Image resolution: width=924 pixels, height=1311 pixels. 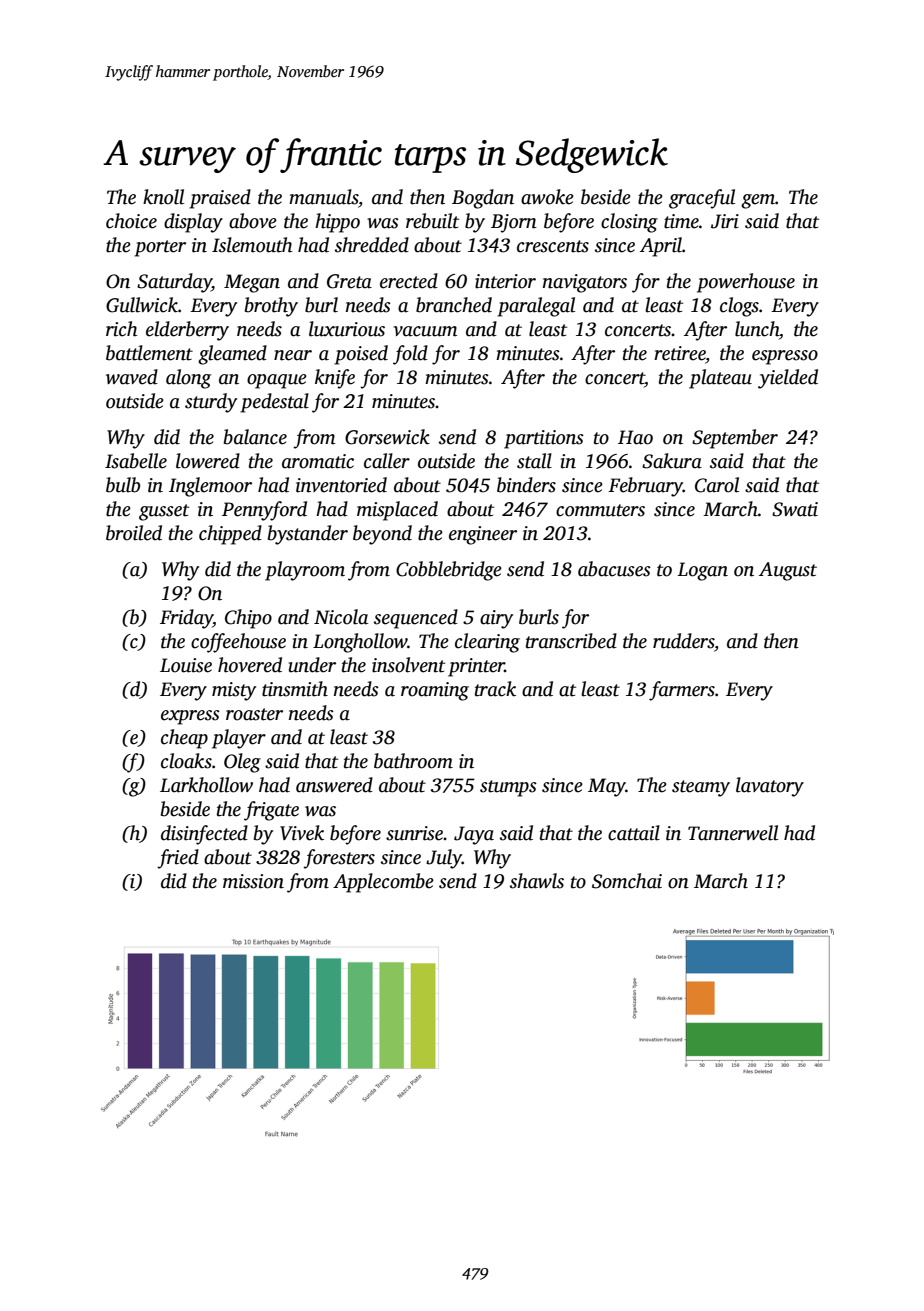 What do you see at coordinates (672, 461) in the image?
I see `Sakura` at bounding box center [672, 461].
